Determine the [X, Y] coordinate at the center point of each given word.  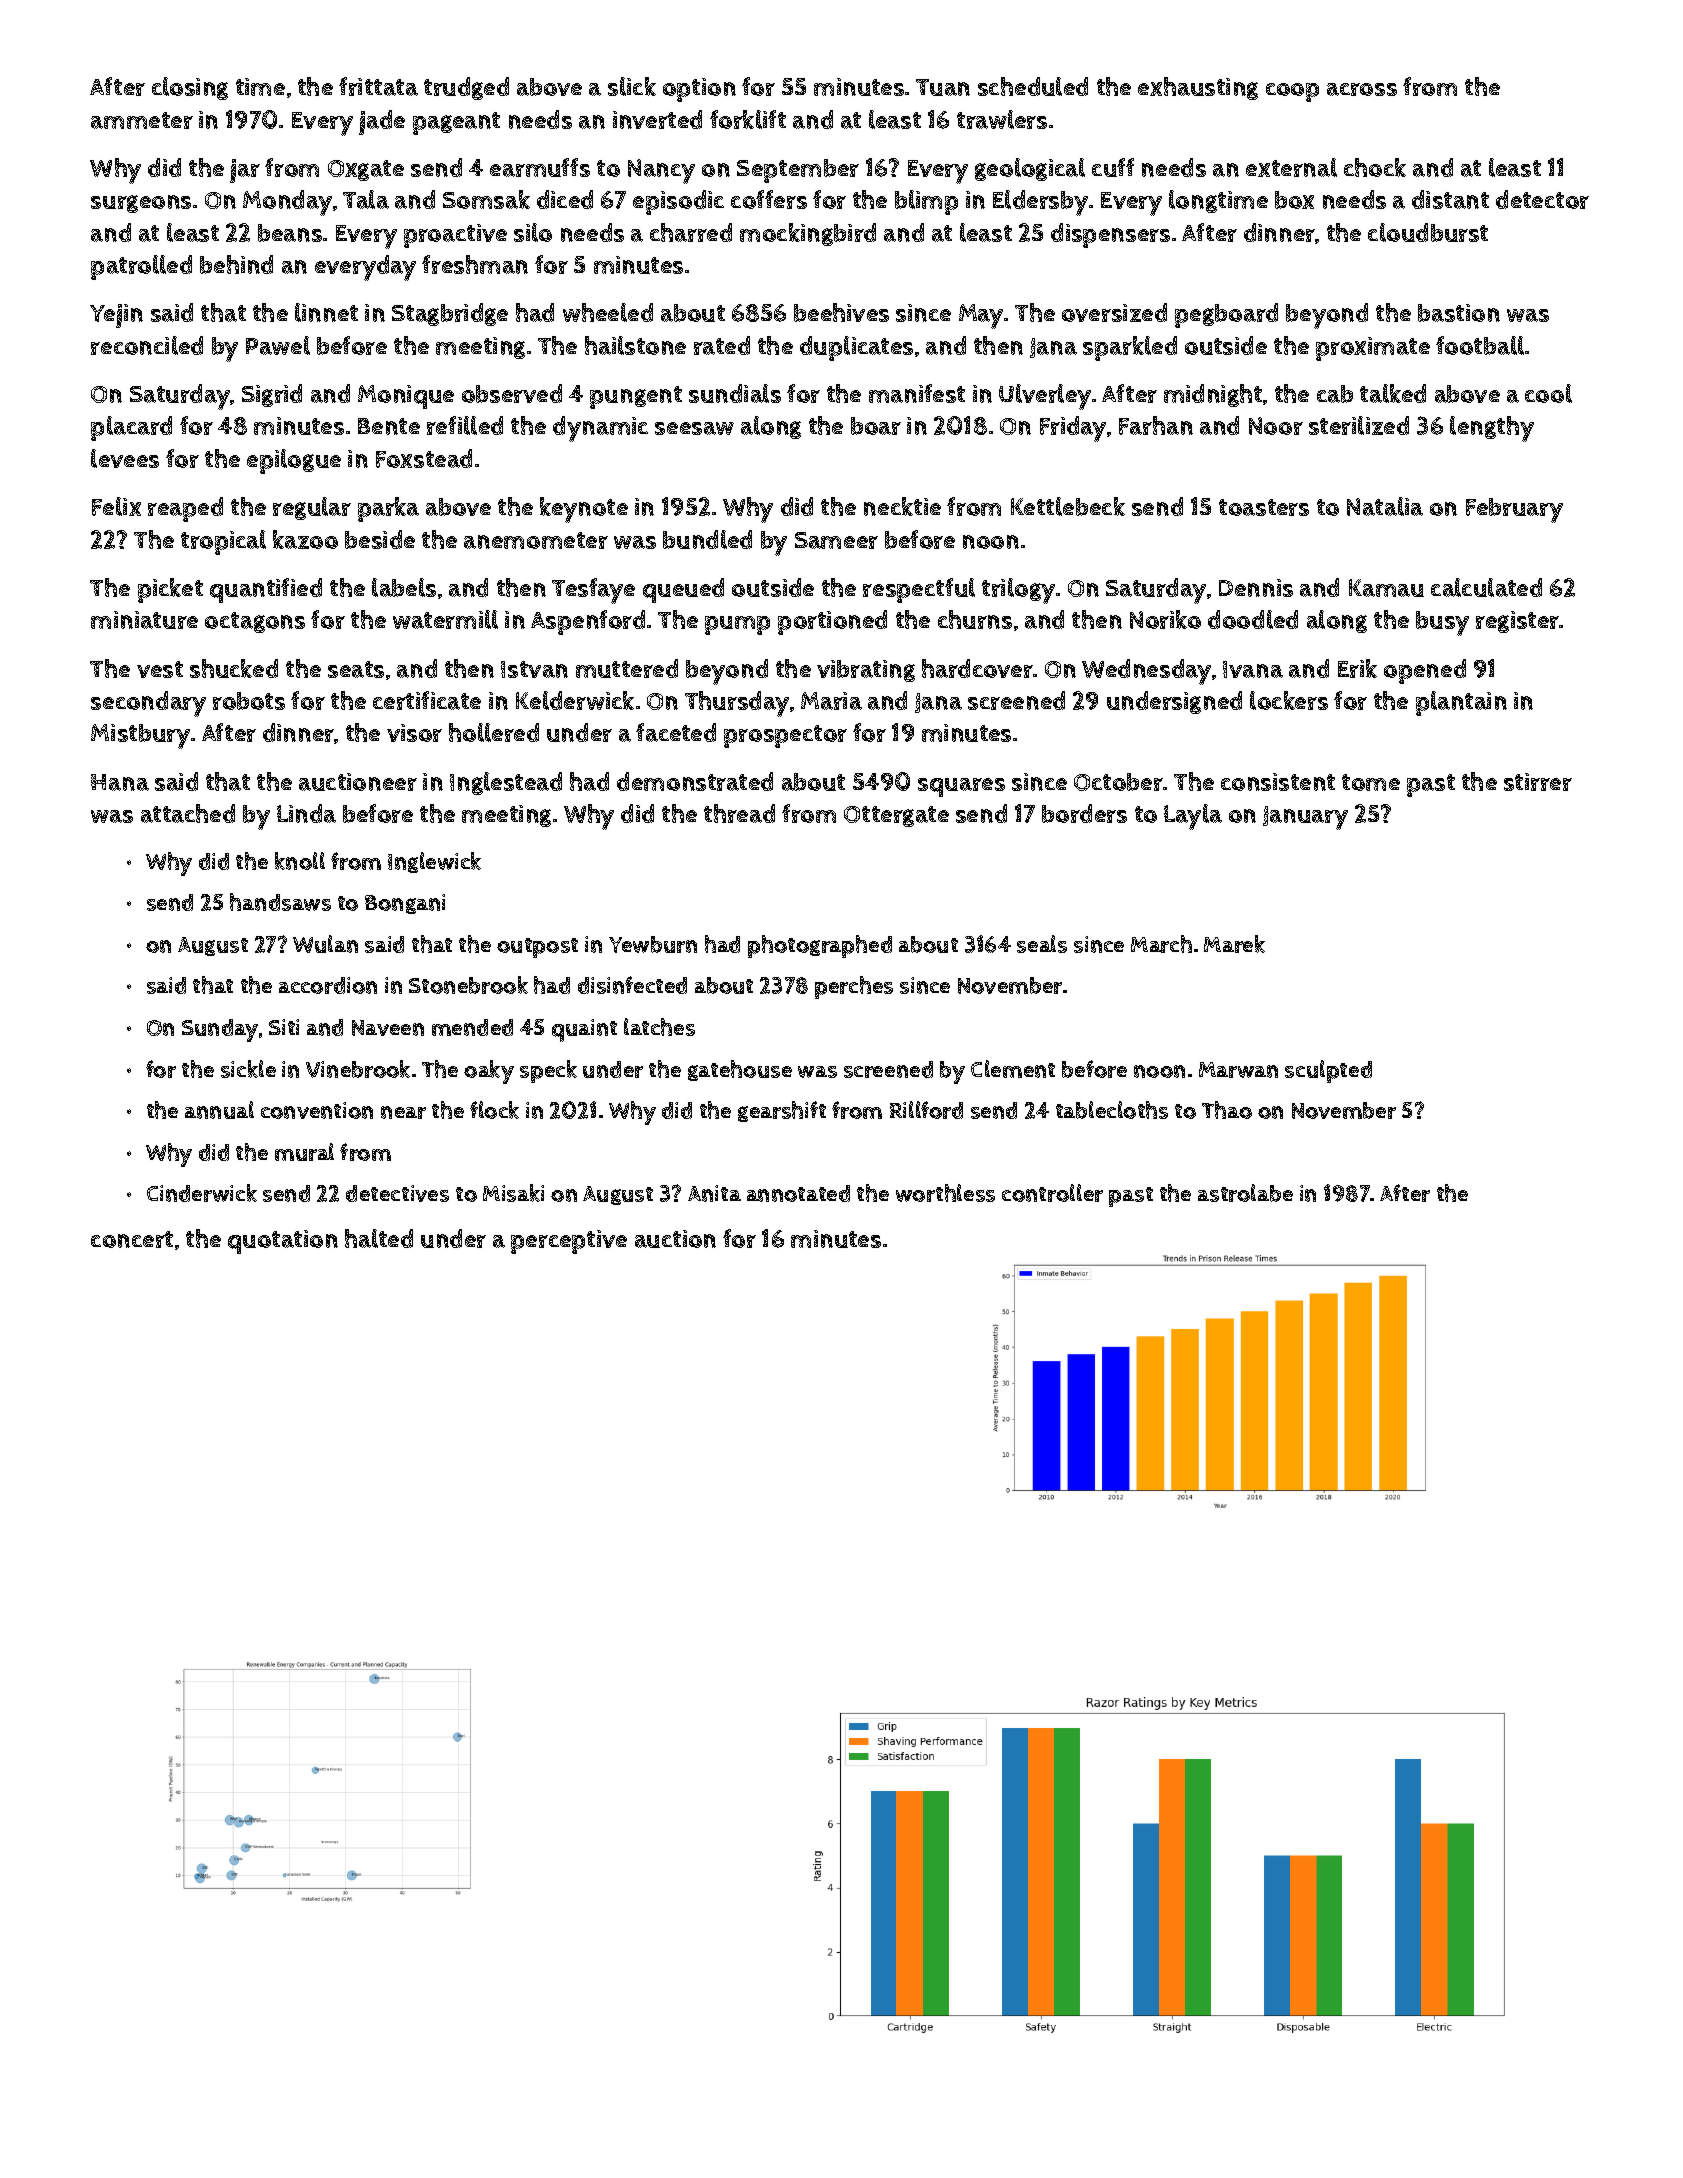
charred [691, 232]
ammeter [142, 120]
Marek [1234, 944]
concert [132, 1239]
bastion [1459, 313]
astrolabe [1245, 1193]
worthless [945, 1193]
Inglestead [506, 783]
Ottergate [896, 816]
